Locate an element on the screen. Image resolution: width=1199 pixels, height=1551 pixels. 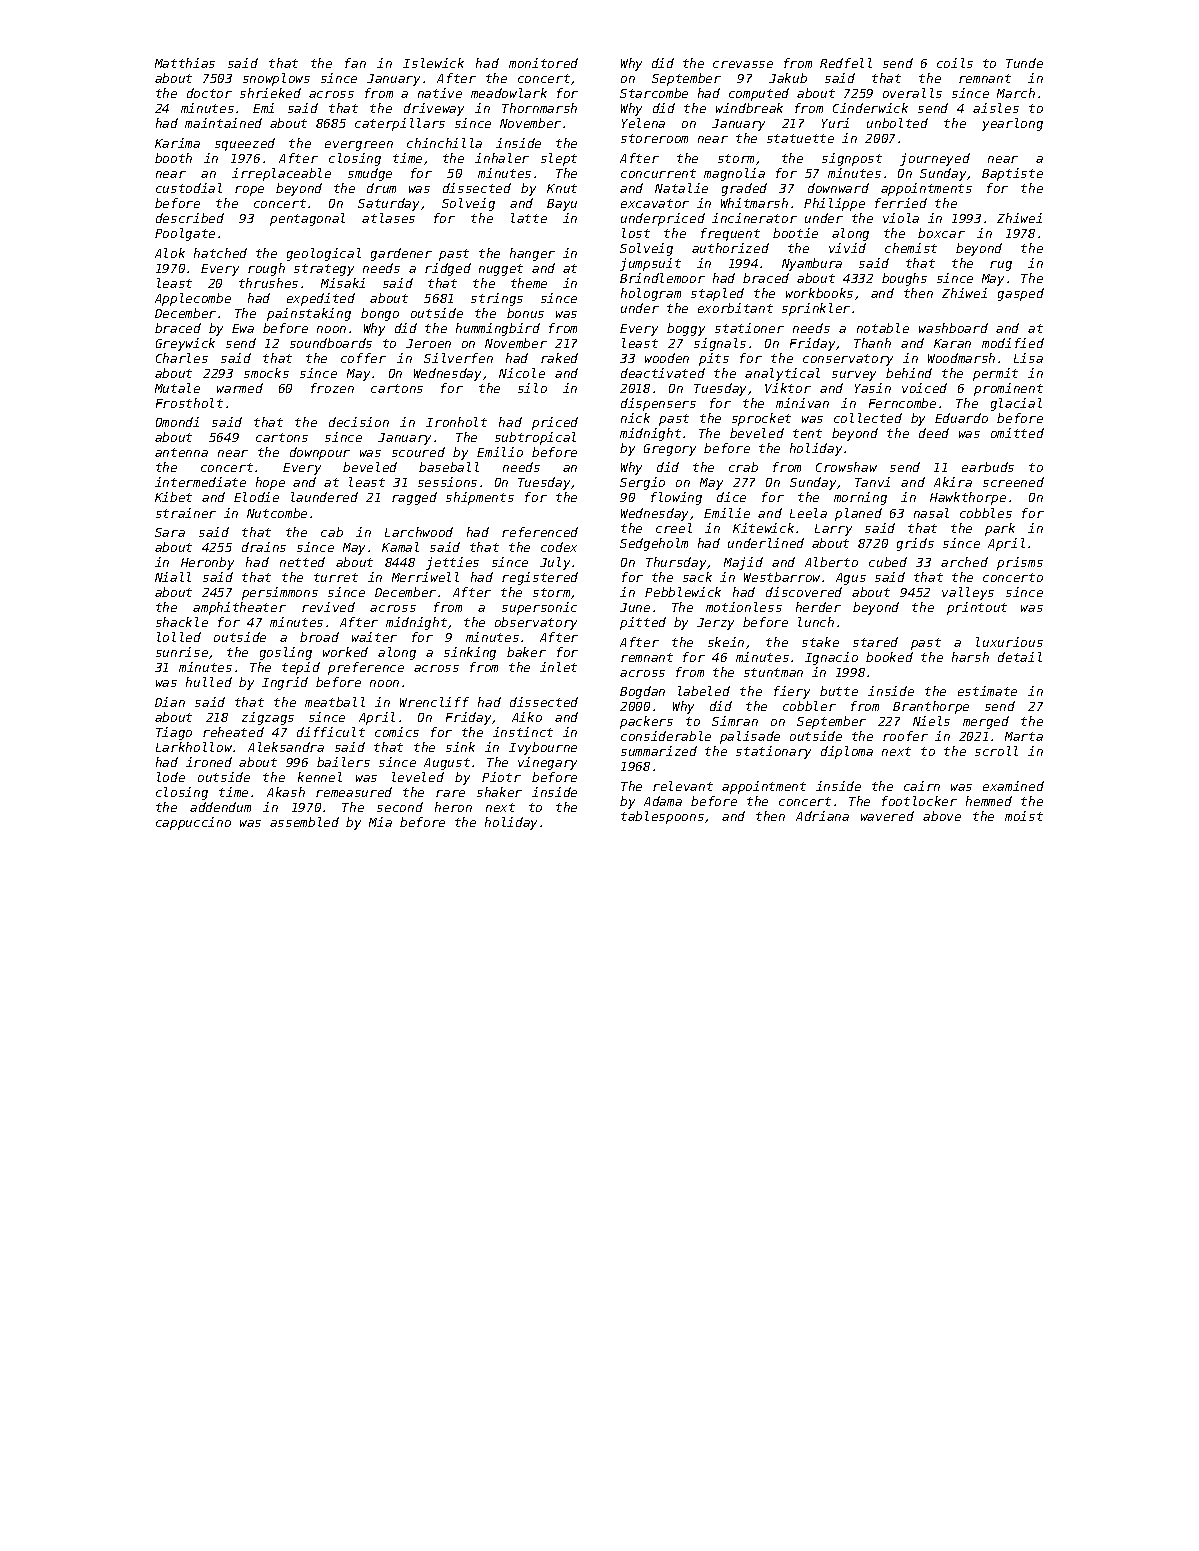
packers is located at coordinates (646, 722).
